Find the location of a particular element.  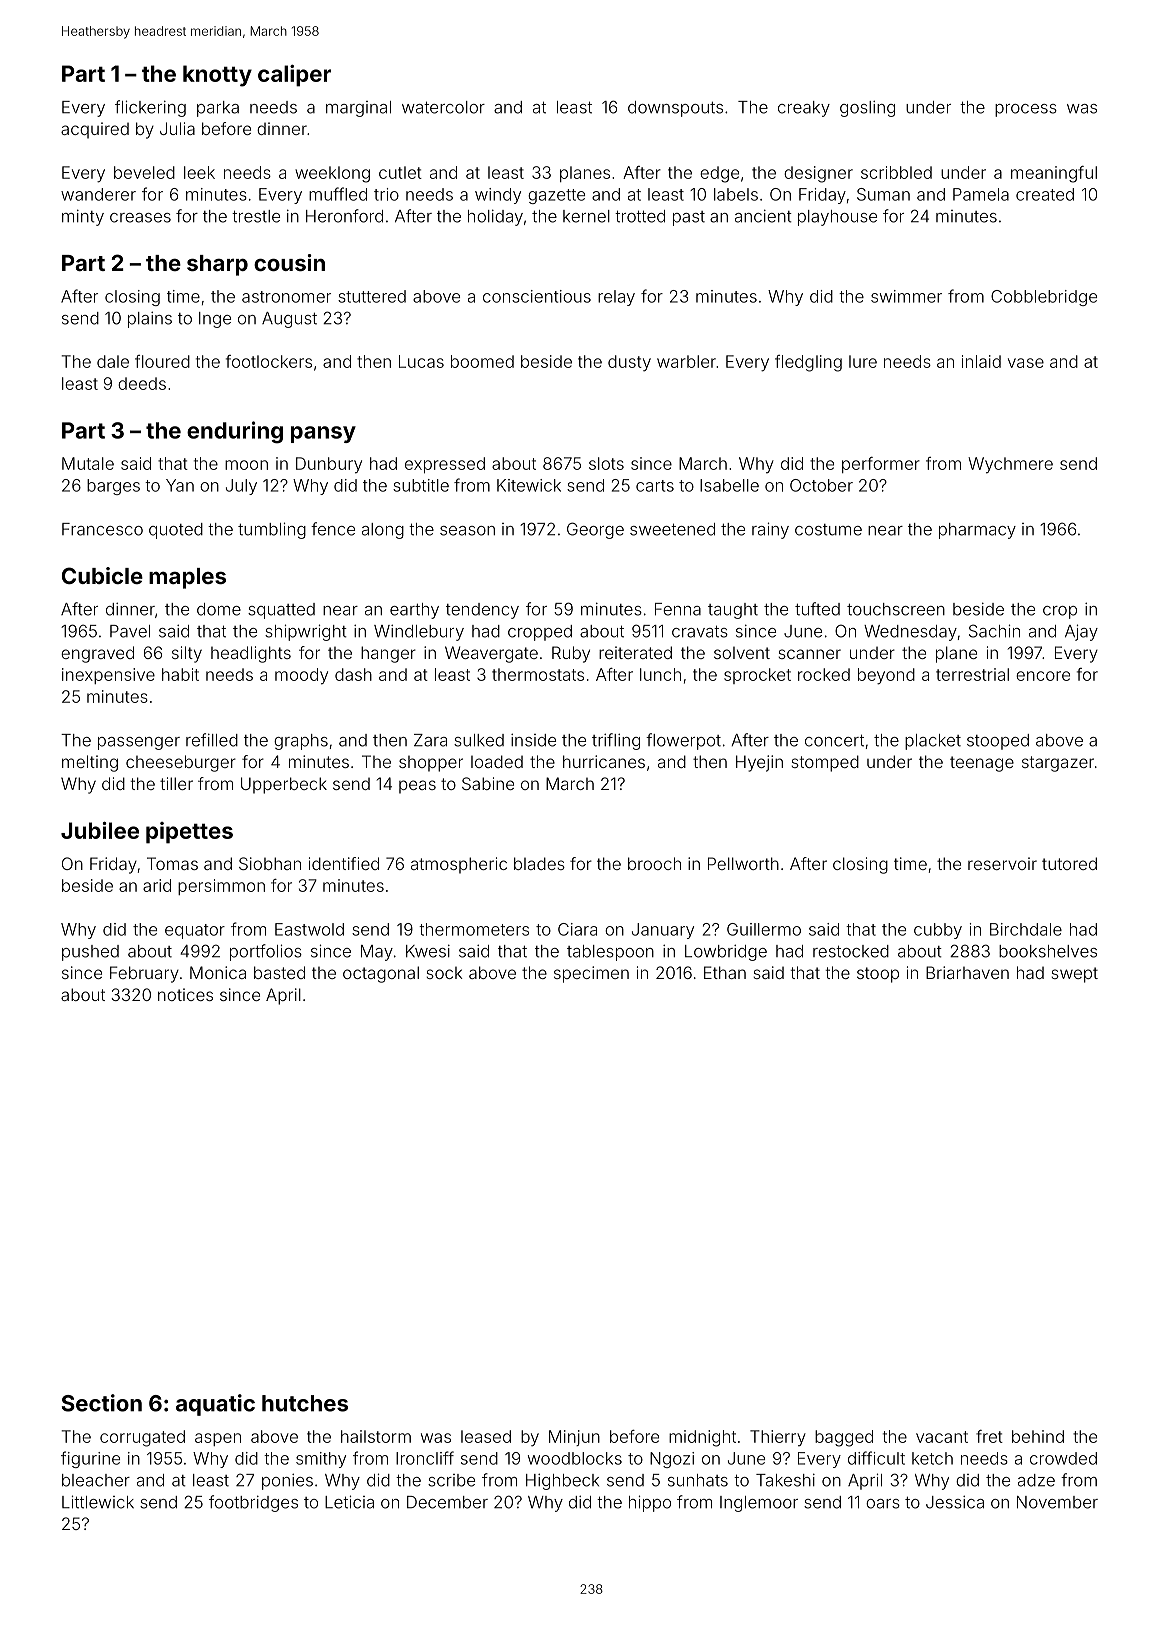

Lucas is located at coordinates (421, 361).
